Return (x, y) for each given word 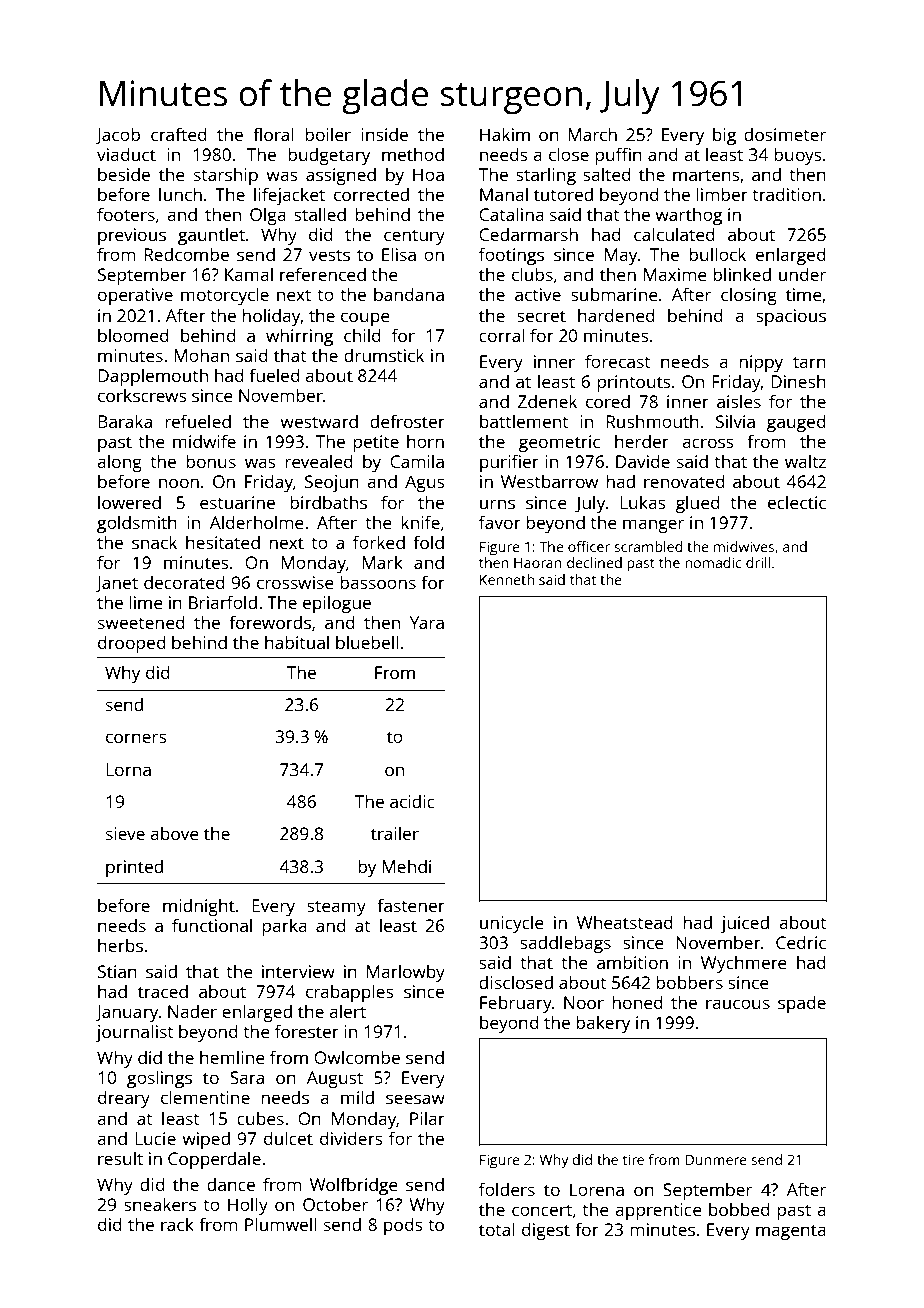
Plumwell (281, 1224)
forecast (617, 361)
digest (546, 1231)
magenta (791, 1232)
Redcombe (186, 254)
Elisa (399, 254)
